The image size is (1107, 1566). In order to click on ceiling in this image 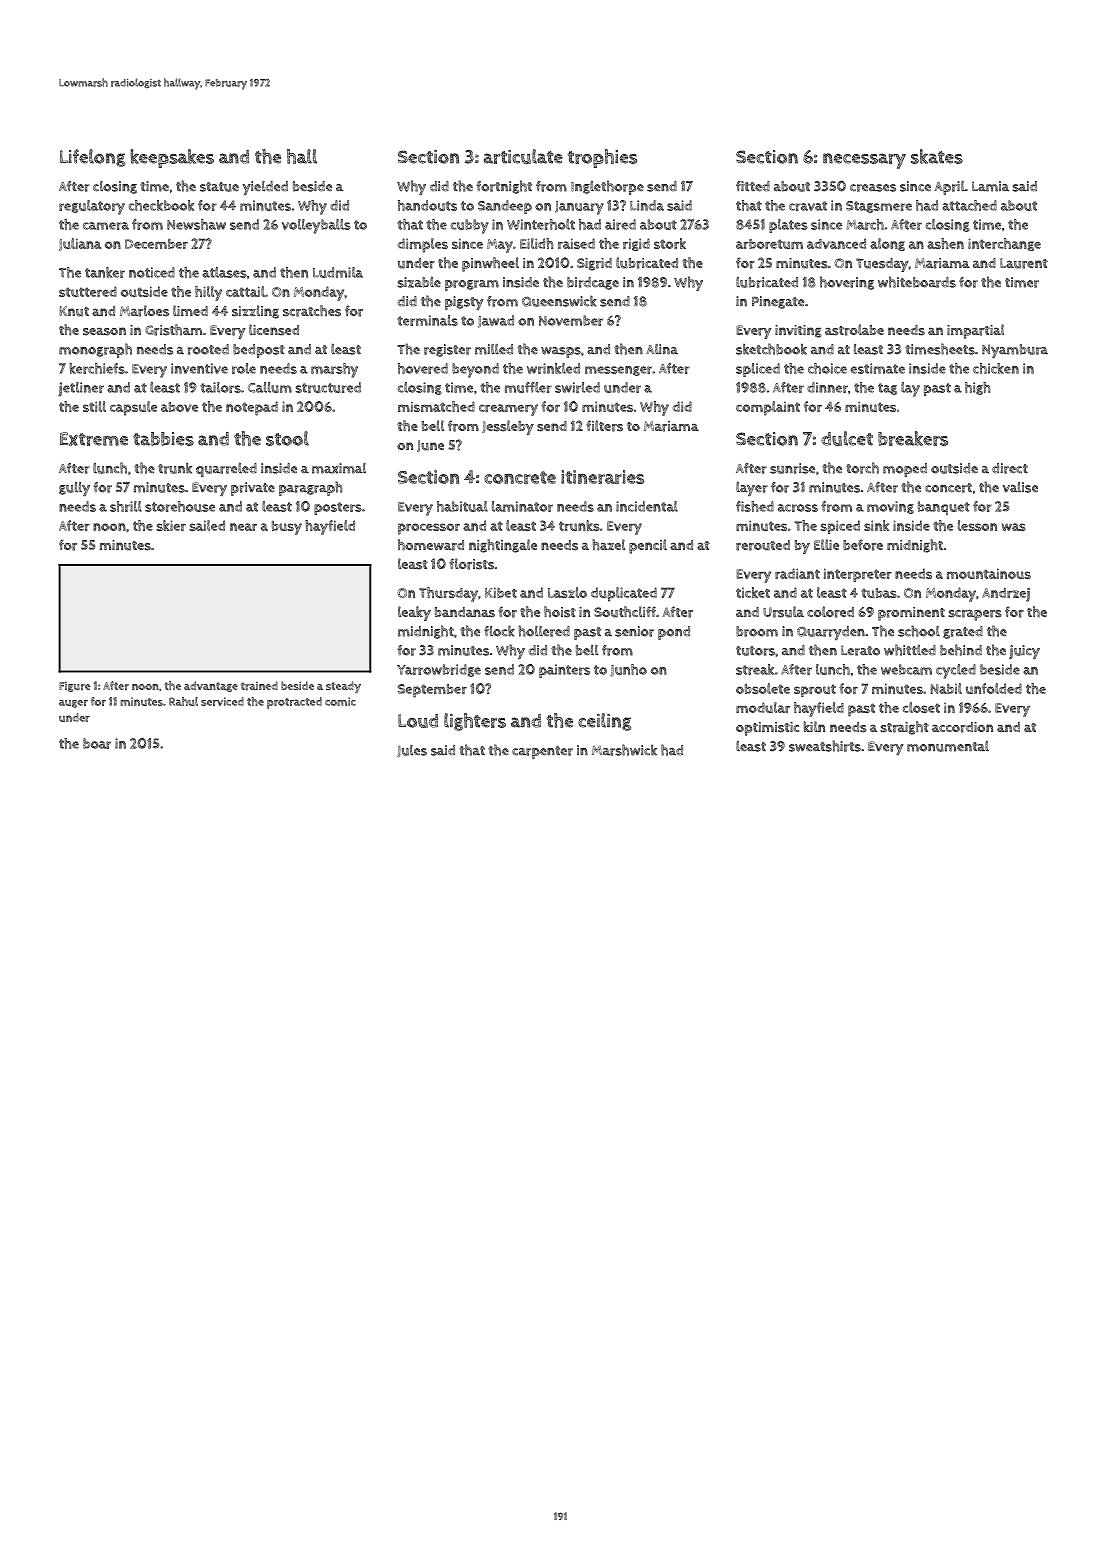, I will do `click(604, 722)`.
